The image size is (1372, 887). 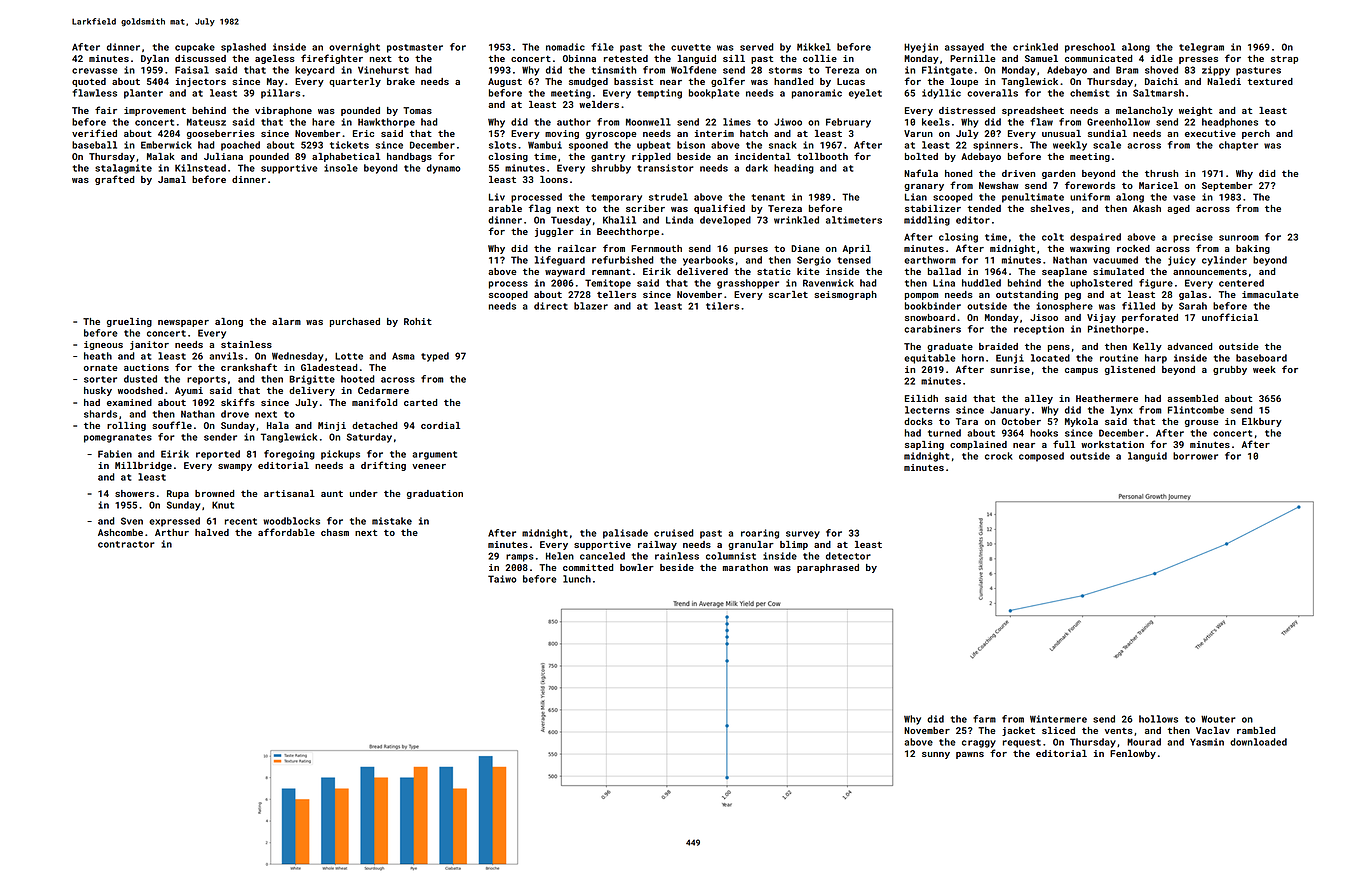 I want to click on Taiwo, so click(x=502, y=579).
